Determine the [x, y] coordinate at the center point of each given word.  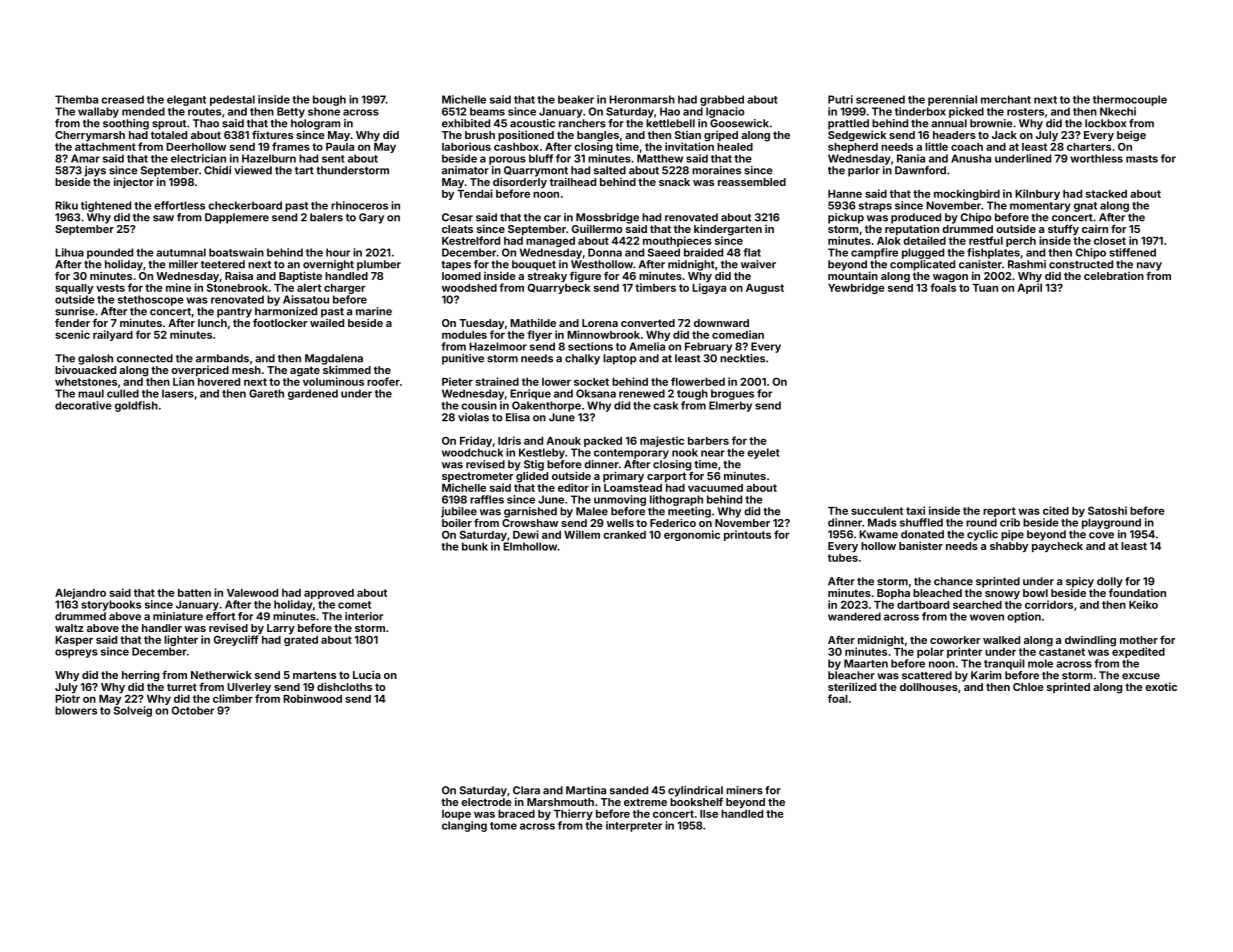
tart [304, 171]
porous [507, 160]
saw [163, 218]
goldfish [136, 406]
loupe [456, 815]
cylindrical [695, 791]
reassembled [752, 182]
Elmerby [730, 406]
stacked [1106, 194]
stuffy [1063, 229]
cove [1101, 535]
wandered [854, 616]
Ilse [709, 814]
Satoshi [1107, 510]
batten [194, 593]
